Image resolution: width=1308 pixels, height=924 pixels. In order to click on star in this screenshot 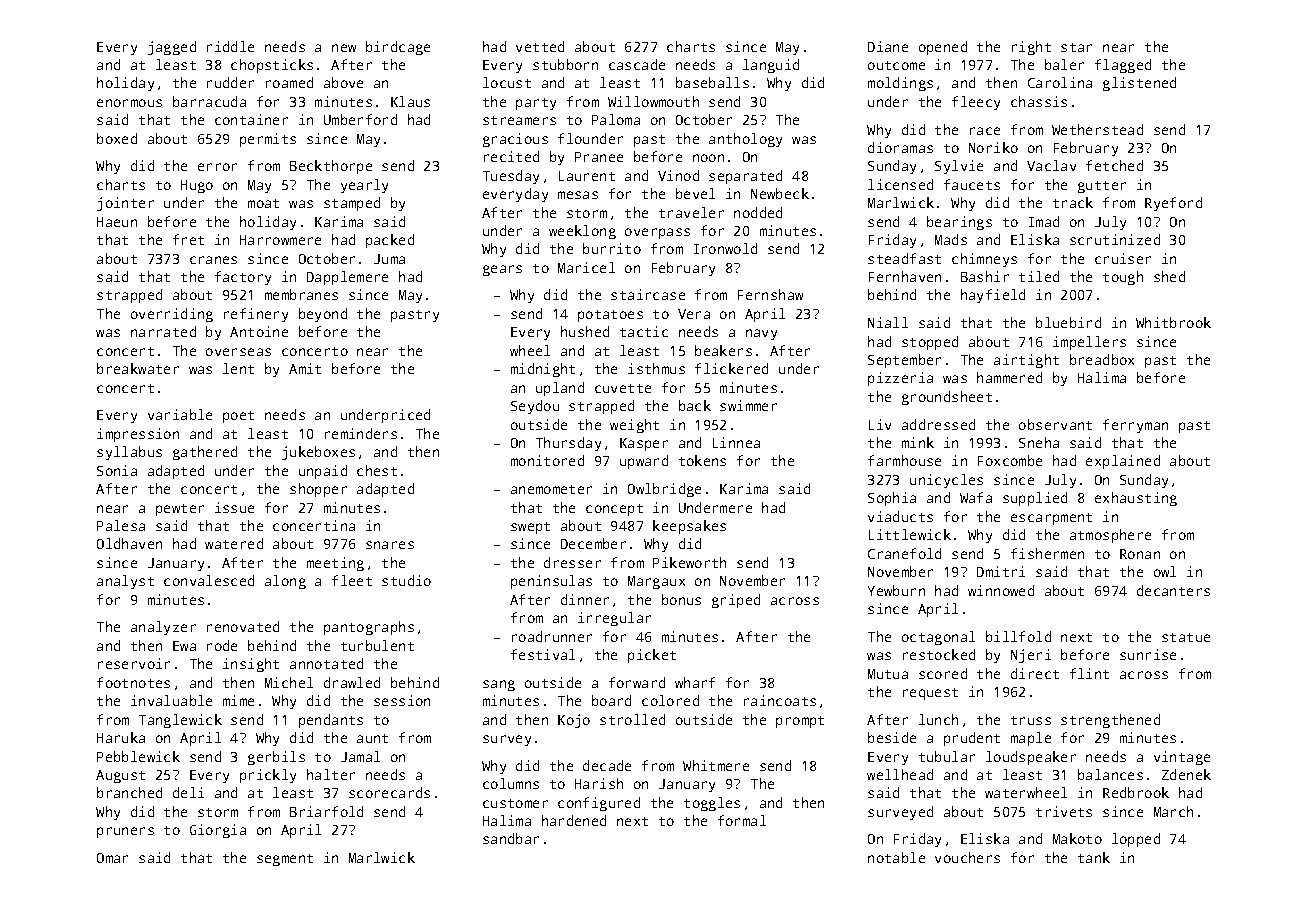, I will do `click(1076, 47)`.
